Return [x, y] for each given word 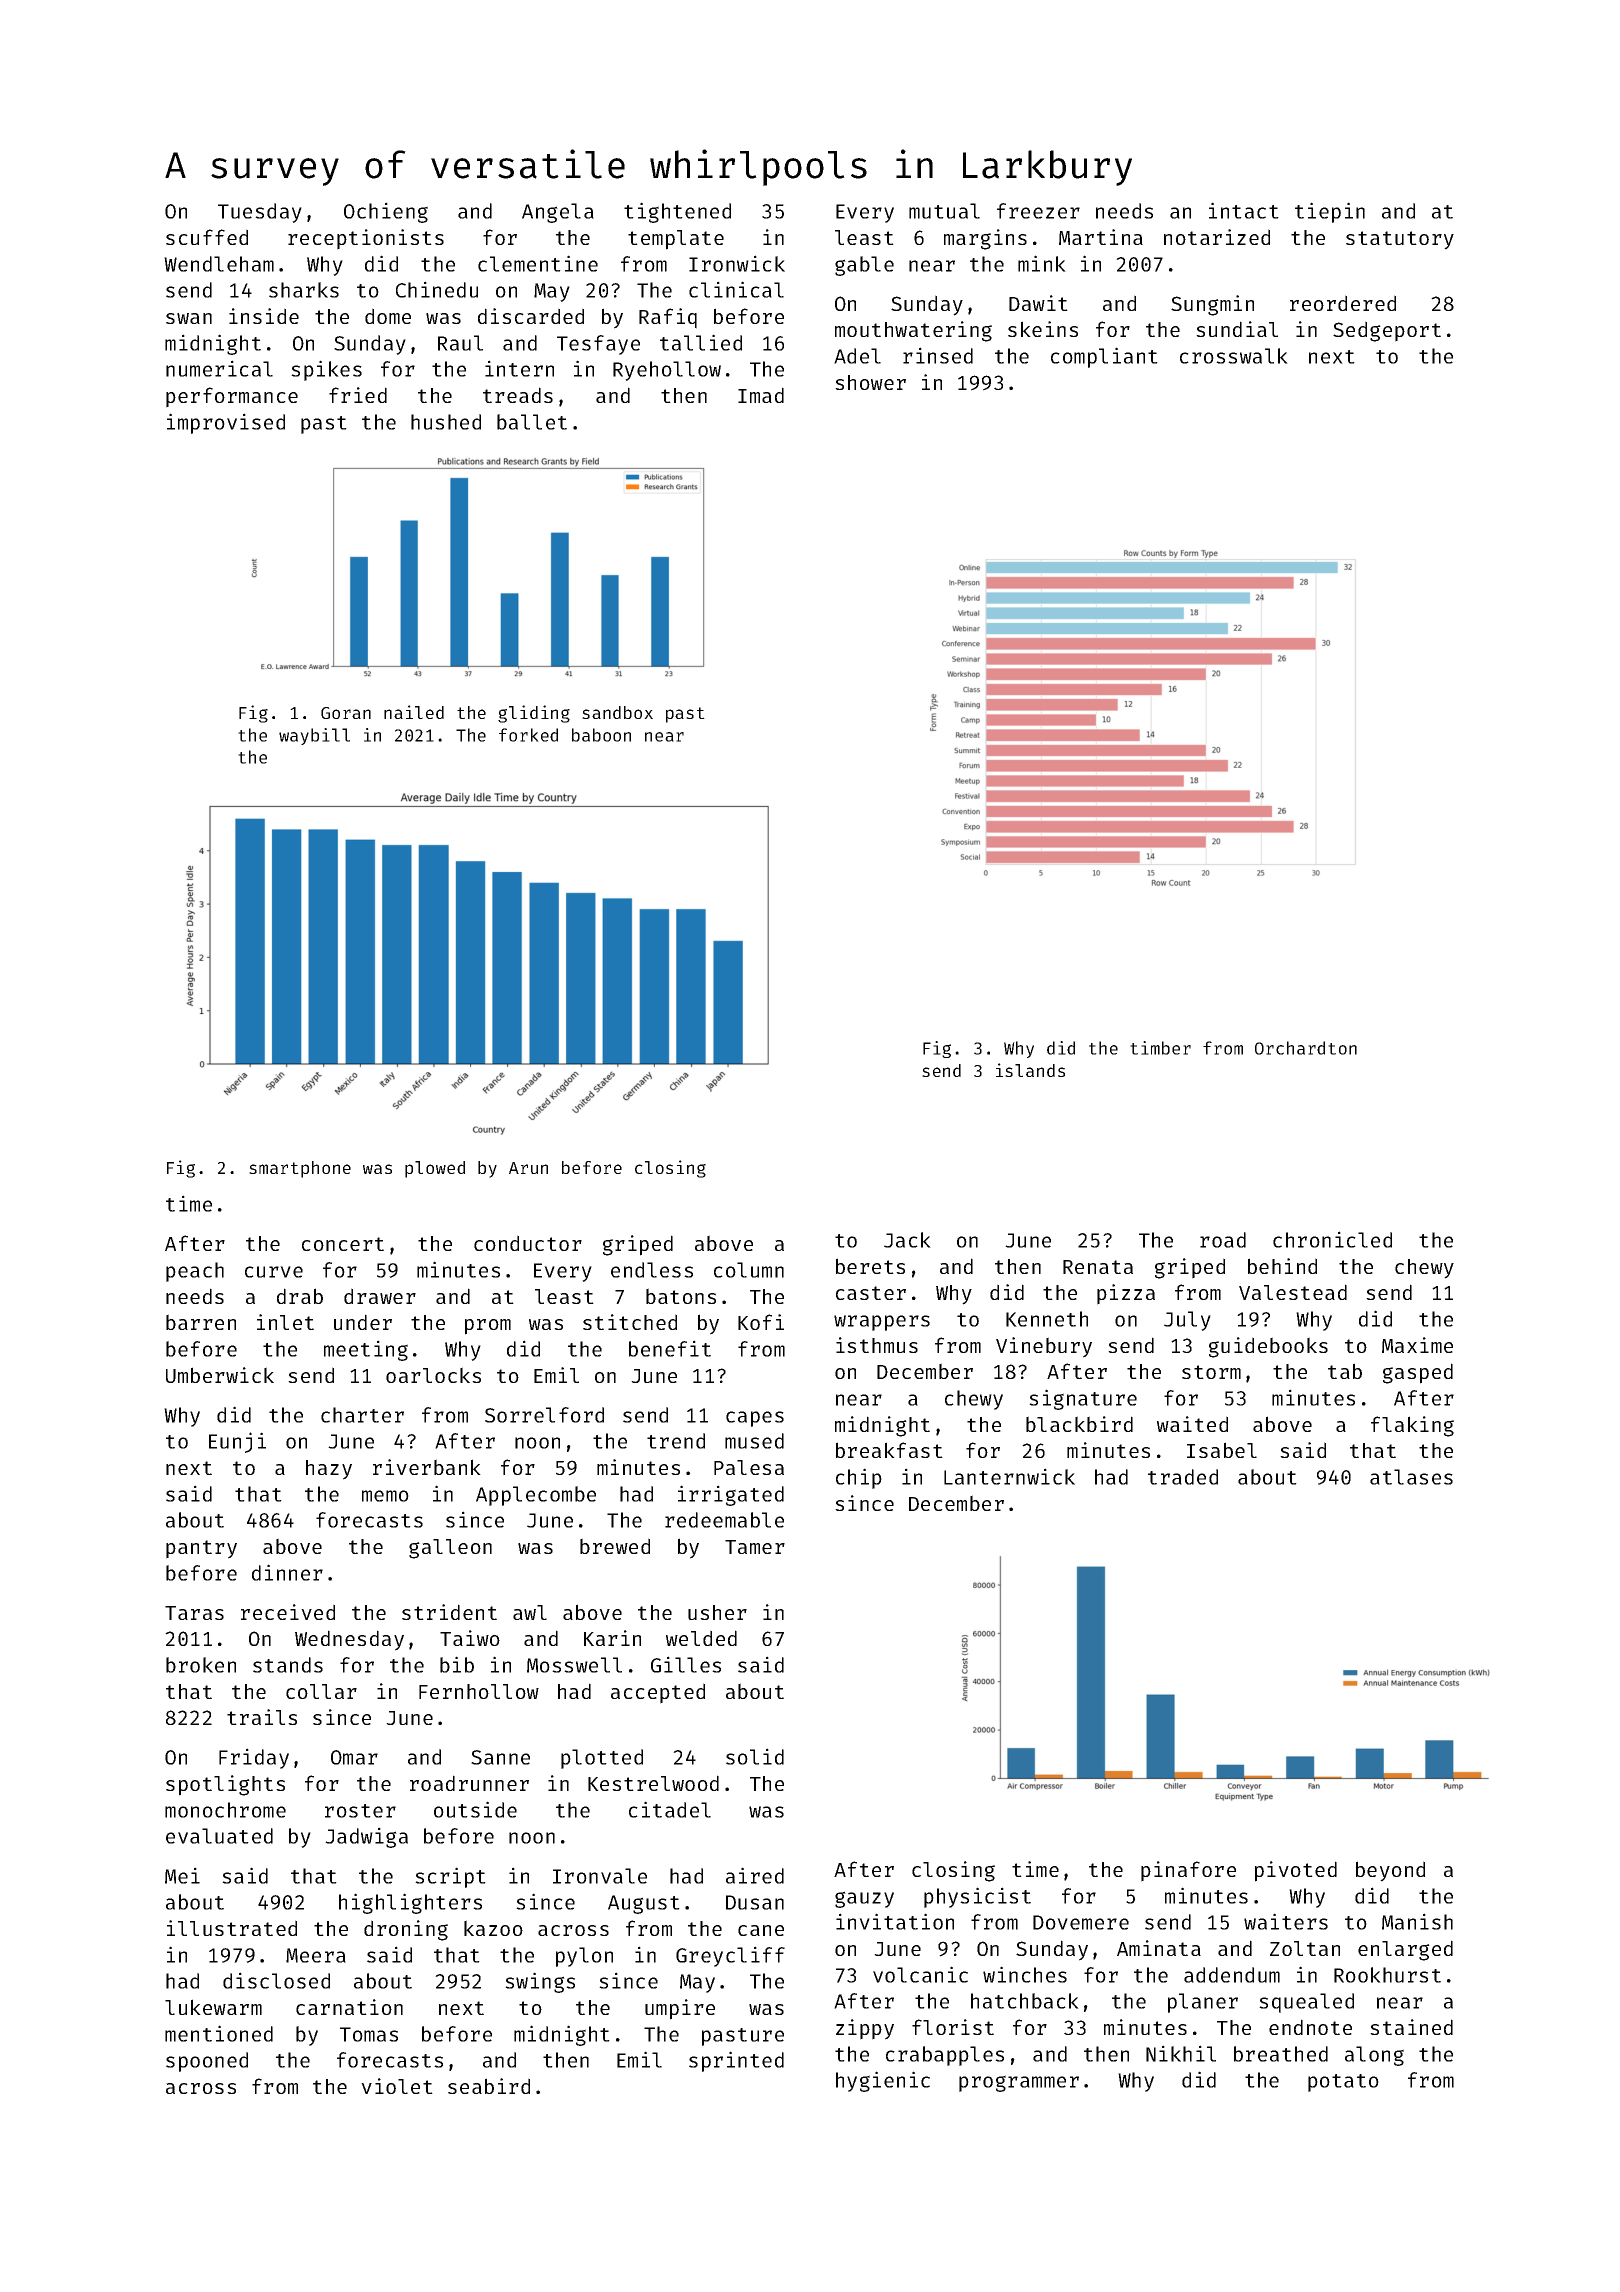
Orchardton [1306, 1048]
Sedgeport [1387, 331]
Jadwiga [366, 1837]
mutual [944, 211]
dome [388, 316]
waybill [314, 736]
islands [1030, 1070]
